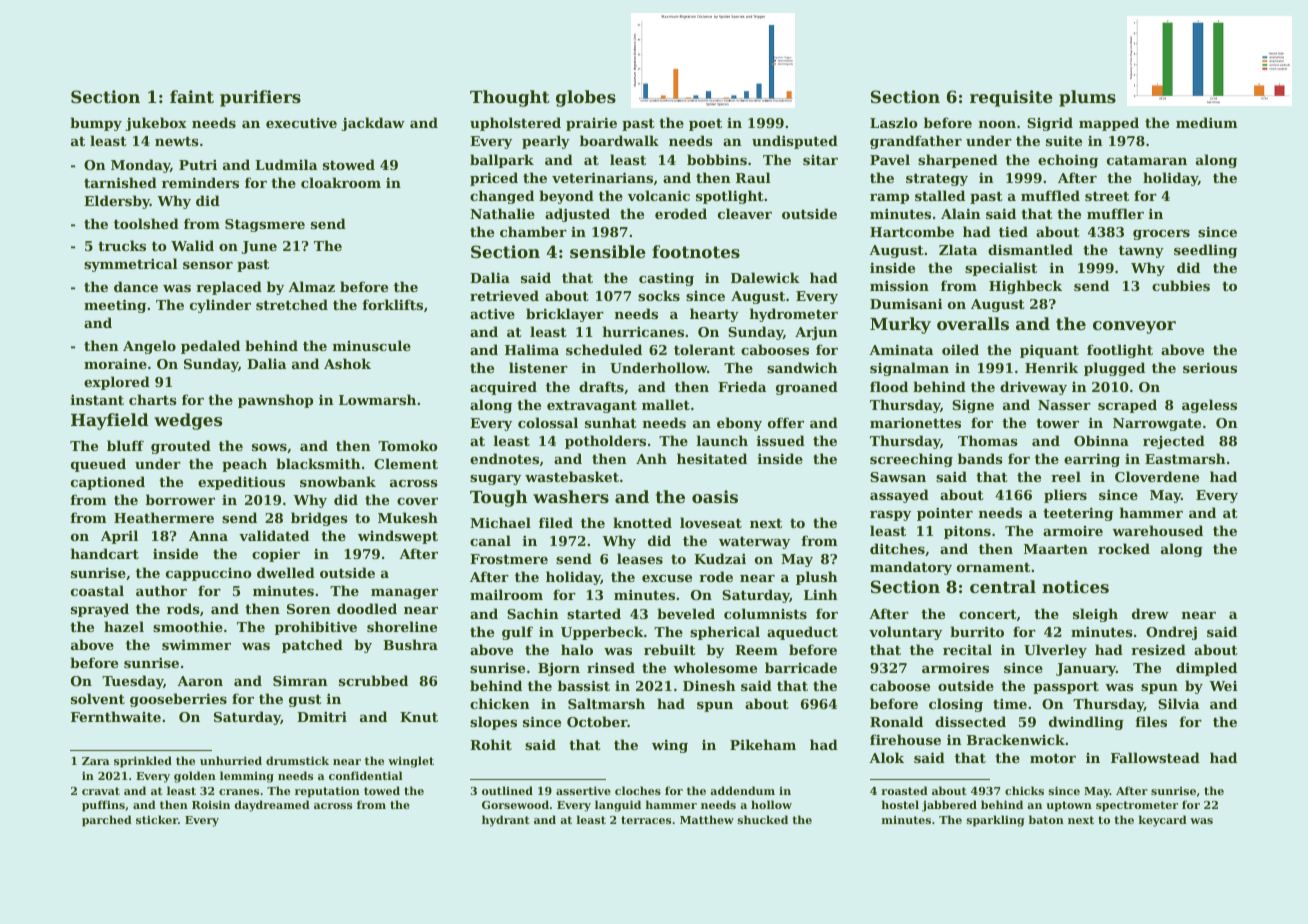 This page has height=924, width=1308. Describe the element at coordinates (1207, 122) in the page. I see `medium` at that location.
